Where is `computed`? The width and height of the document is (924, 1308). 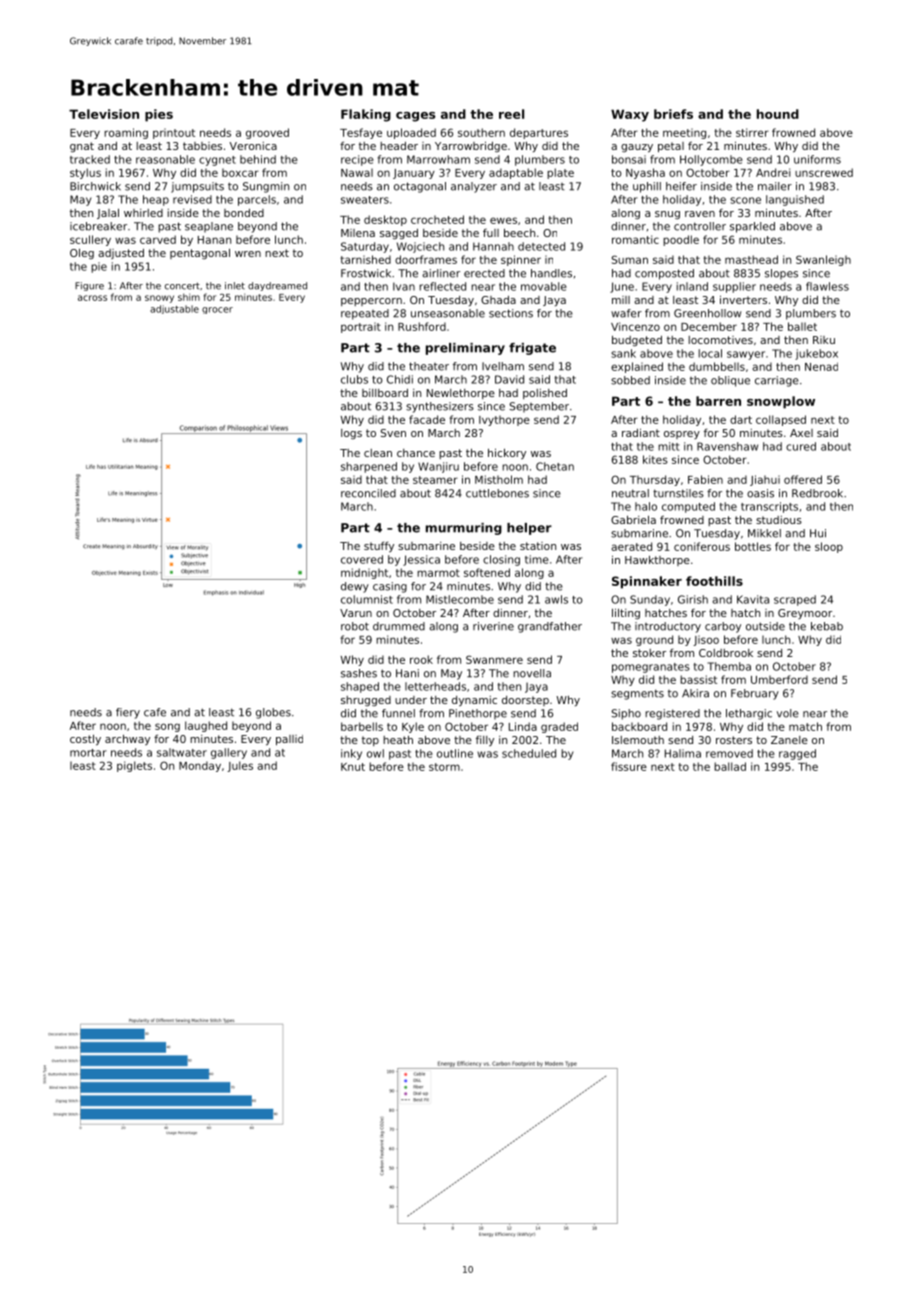
computed is located at coordinates (688, 507).
